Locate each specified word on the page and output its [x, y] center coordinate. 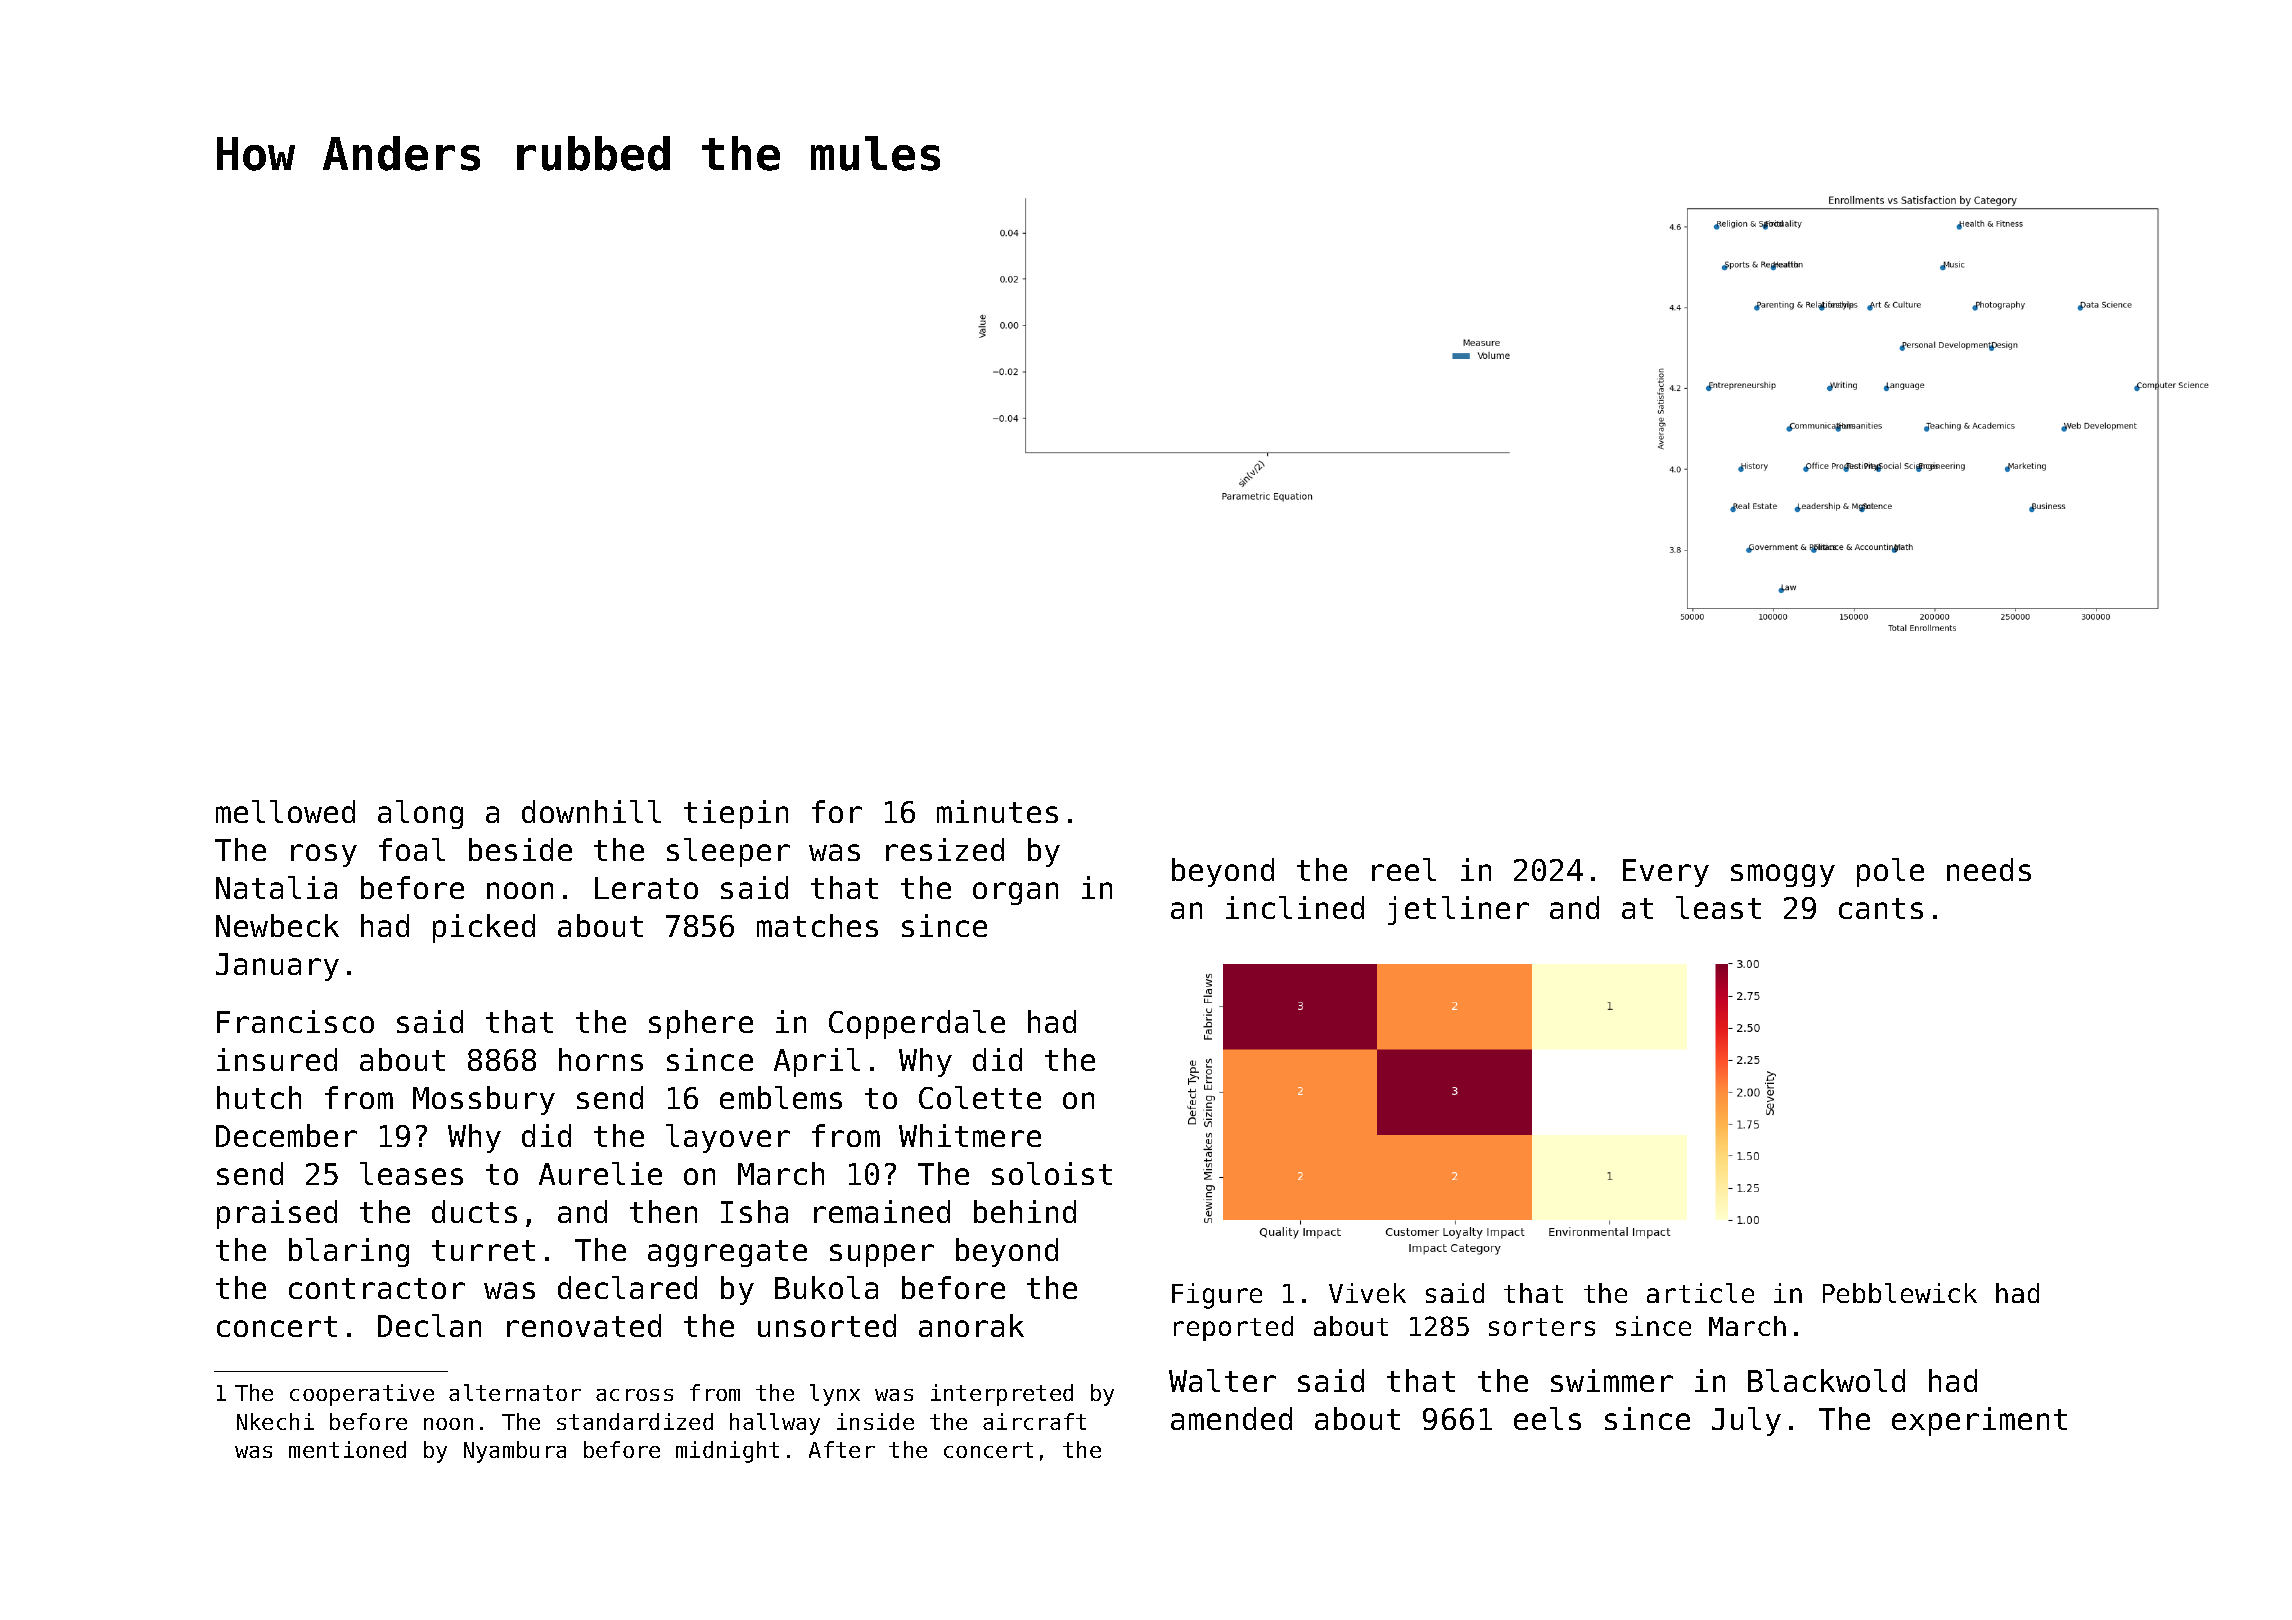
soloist [1052, 1173]
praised [277, 1214]
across [634, 1395]
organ [1015, 893]
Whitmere [970, 1135]
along [420, 814]
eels [1547, 1418]
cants [1881, 908]
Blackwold [1826, 1380]
